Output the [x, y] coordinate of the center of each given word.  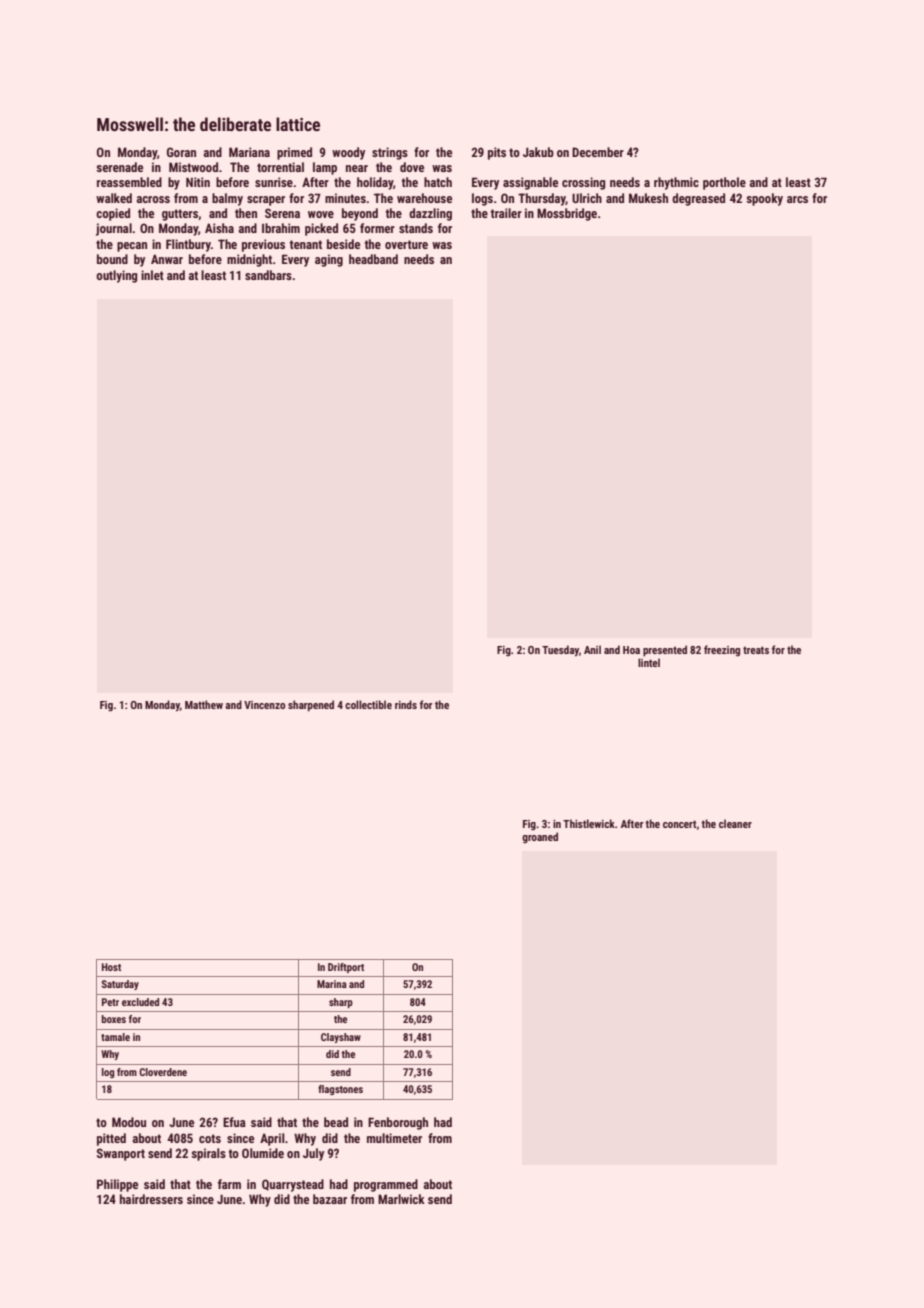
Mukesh [648, 198]
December [598, 152]
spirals [208, 1154]
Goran [181, 152]
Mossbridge [567, 214]
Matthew [204, 704]
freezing [722, 651]
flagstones [340, 1090]
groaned [540, 837]
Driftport [346, 968]
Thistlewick [589, 823]
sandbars [268, 275]
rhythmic [676, 183]
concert [680, 824]
